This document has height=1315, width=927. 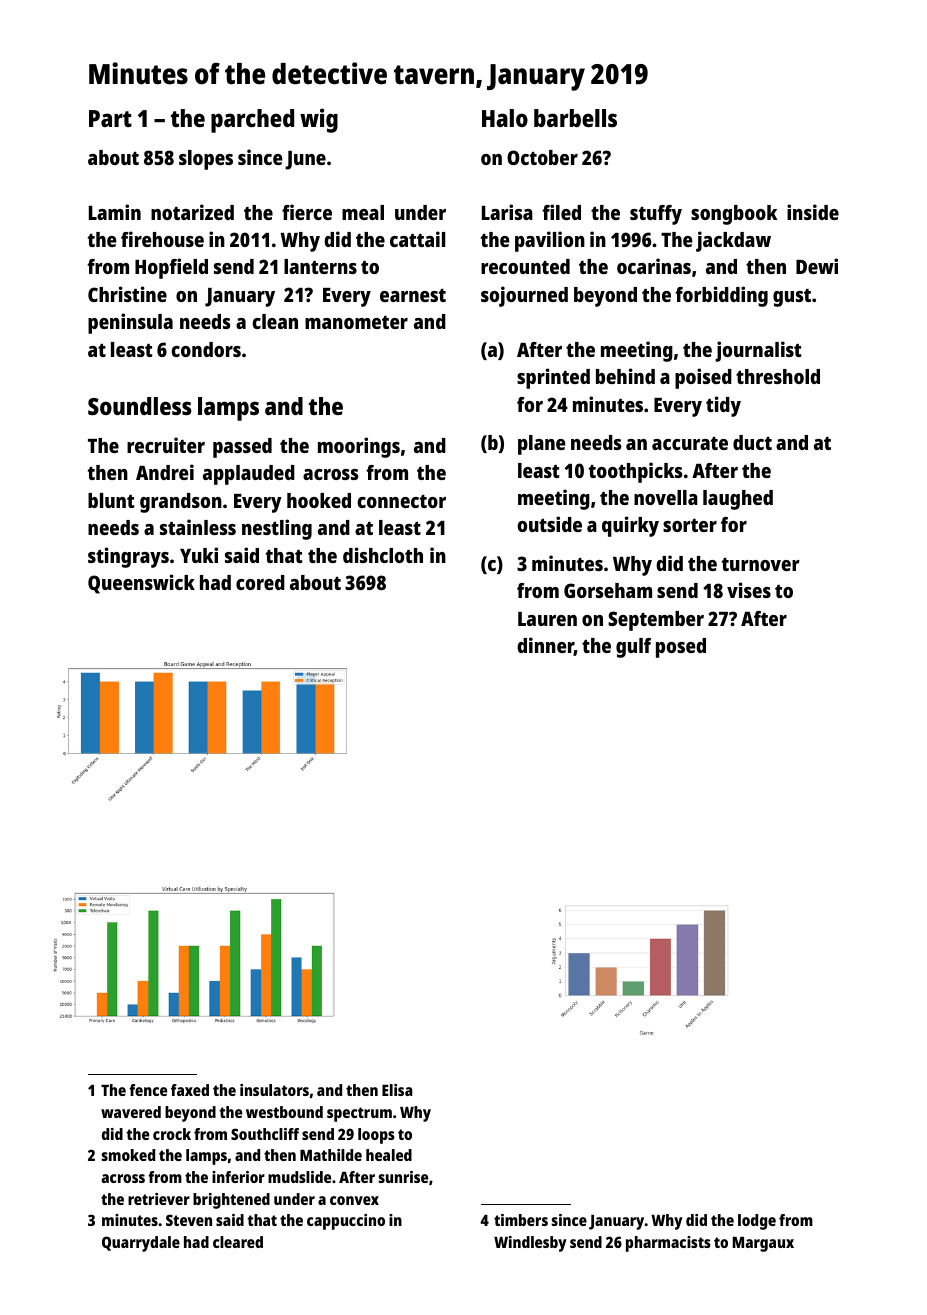 What do you see at coordinates (553, 378) in the document?
I see `sprinted` at bounding box center [553, 378].
